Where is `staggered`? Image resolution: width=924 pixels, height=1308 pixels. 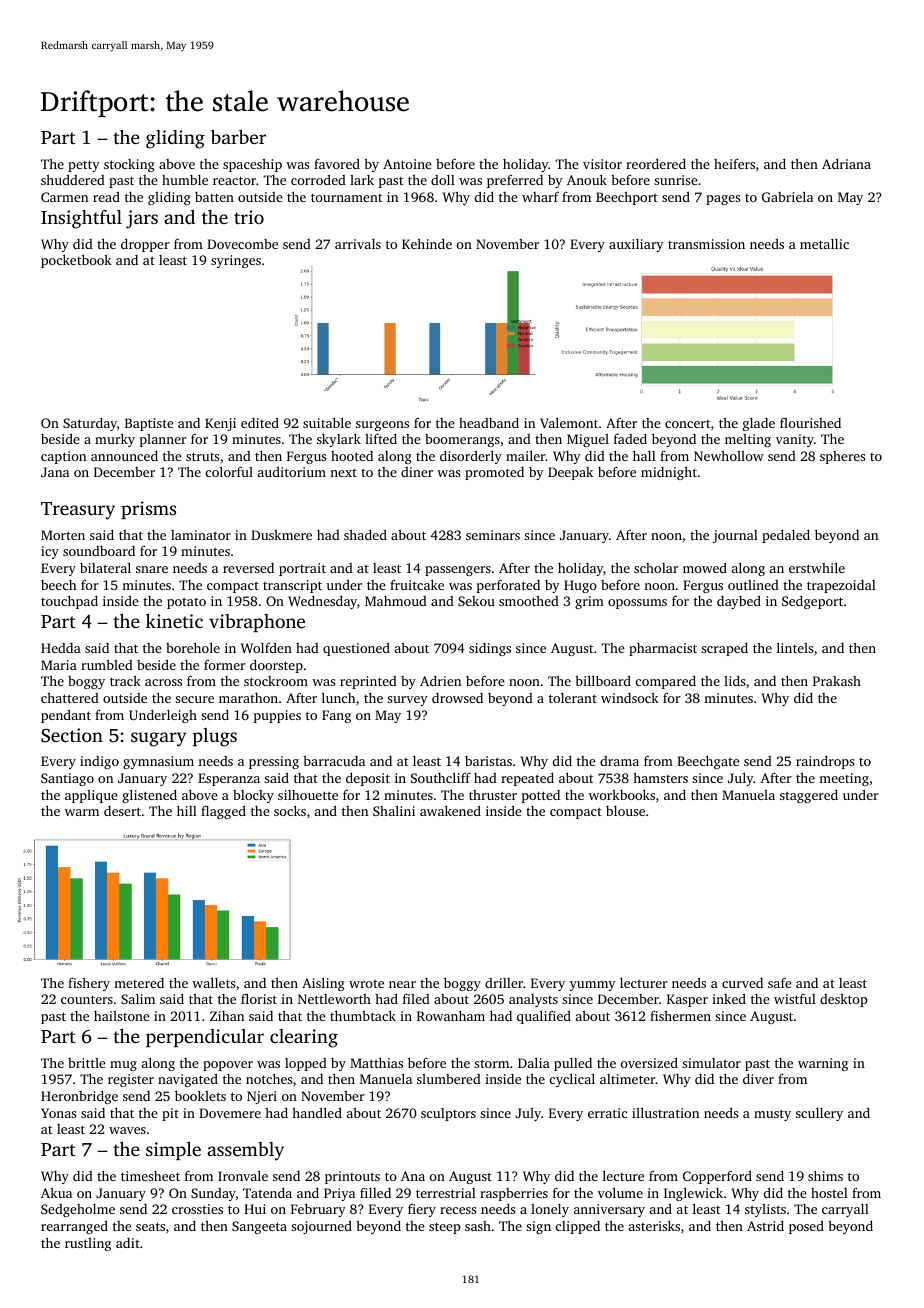 staggered is located at coordinates (809, 796).
